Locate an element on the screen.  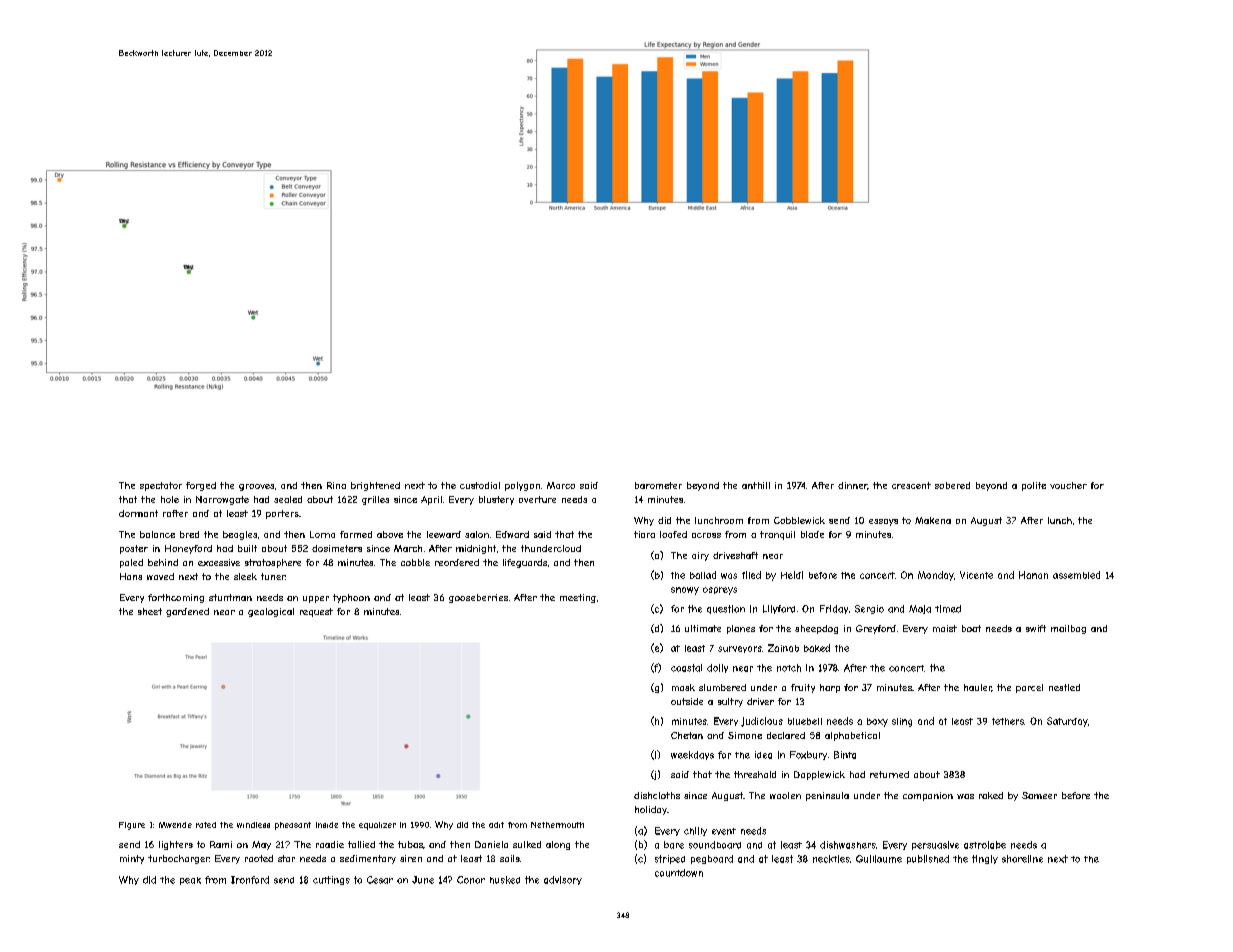
ballad is located at coordinates (703, 575).
